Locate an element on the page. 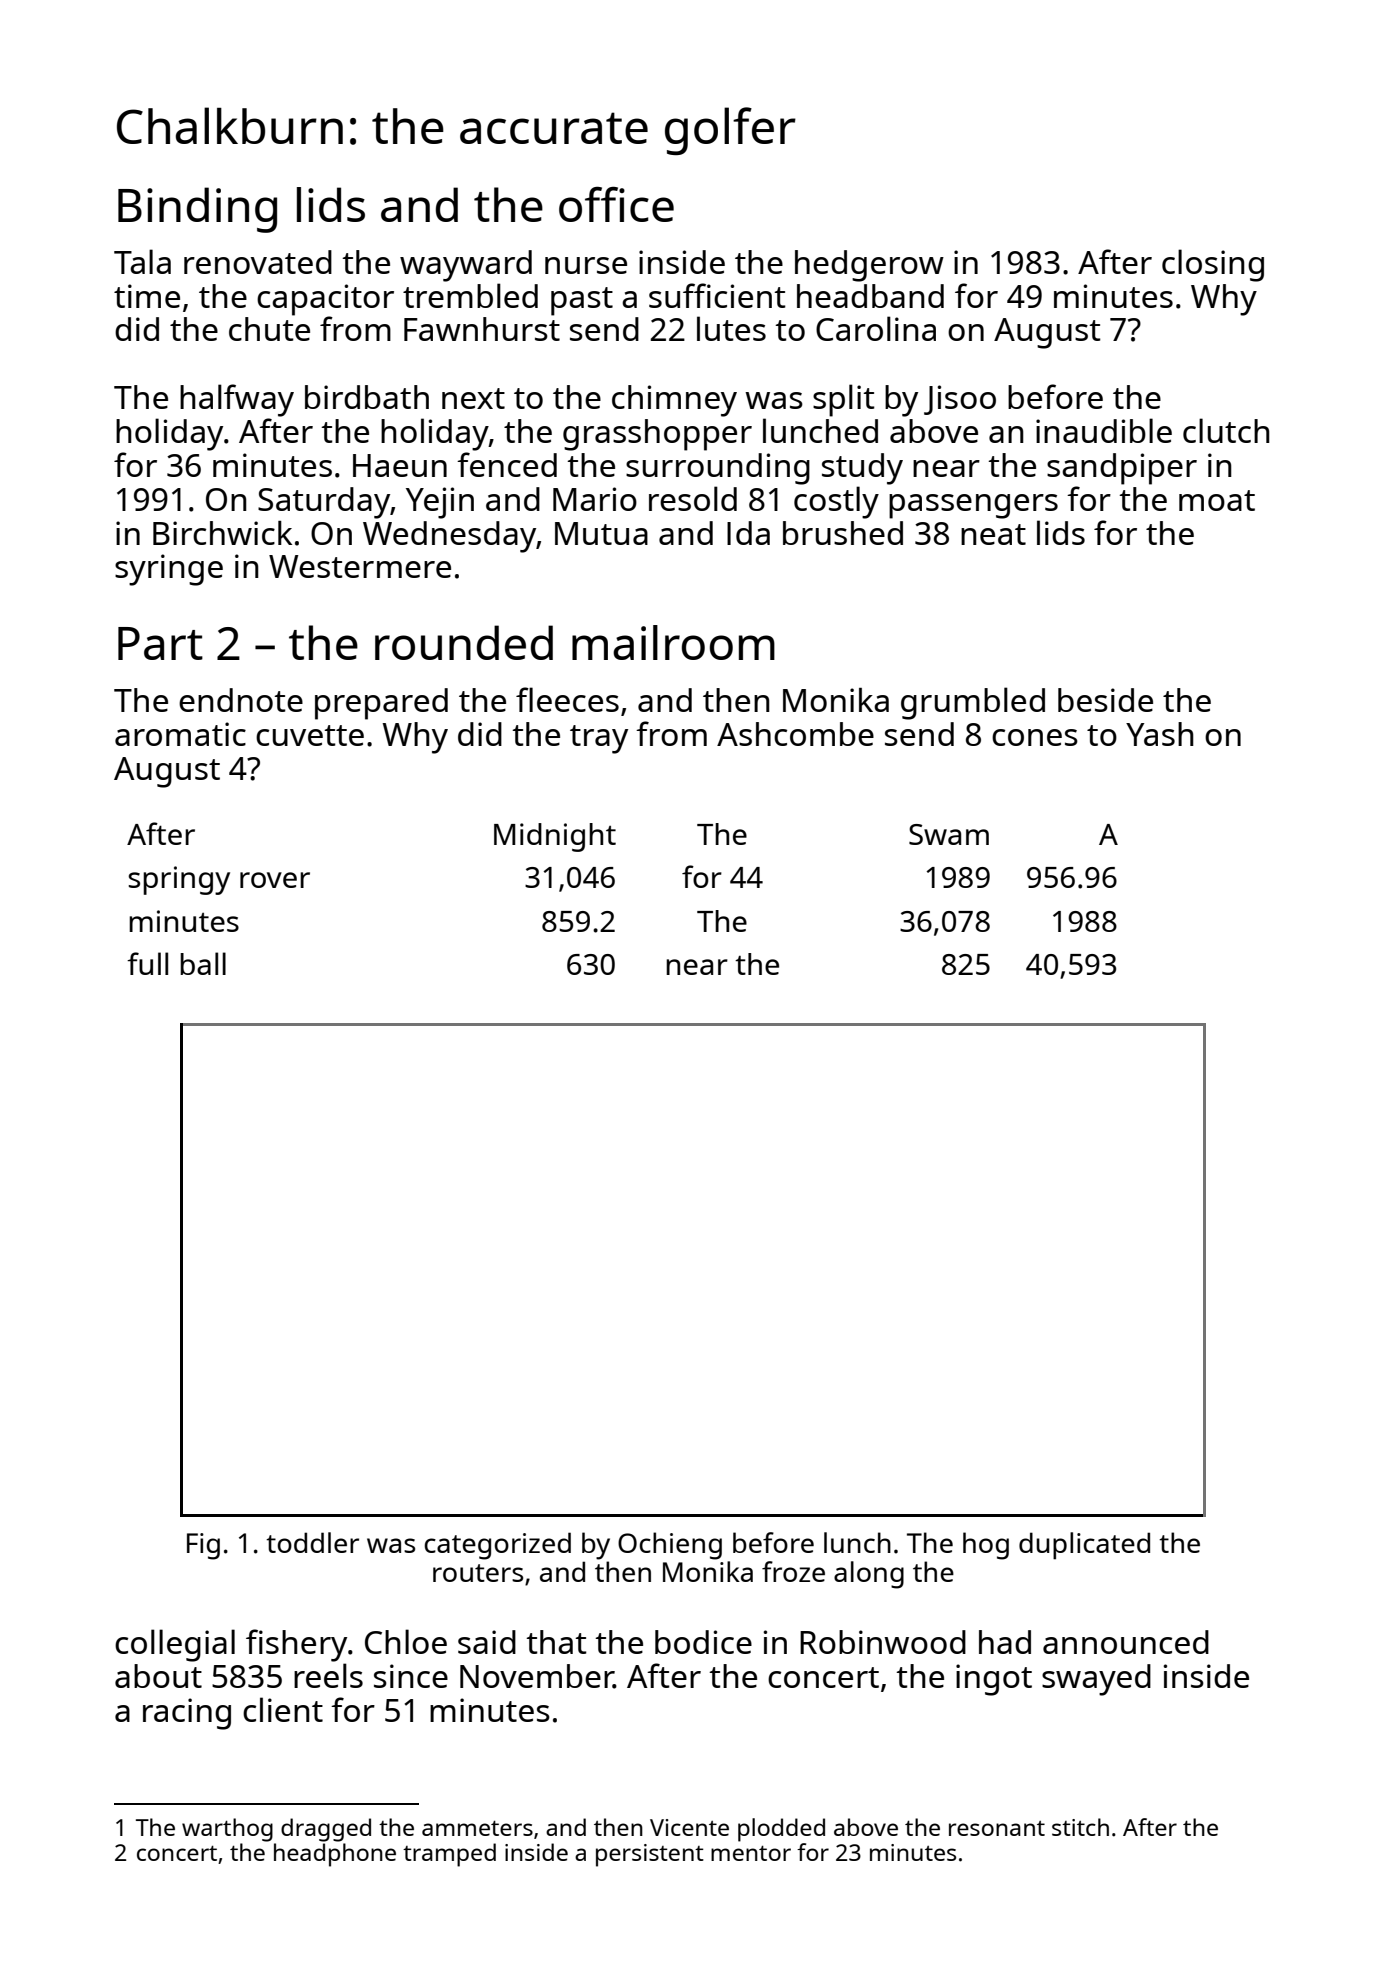 Image resolution: width=1386 pixels, height=1969 pixels. closing is located at coordinates (1213, 265).
